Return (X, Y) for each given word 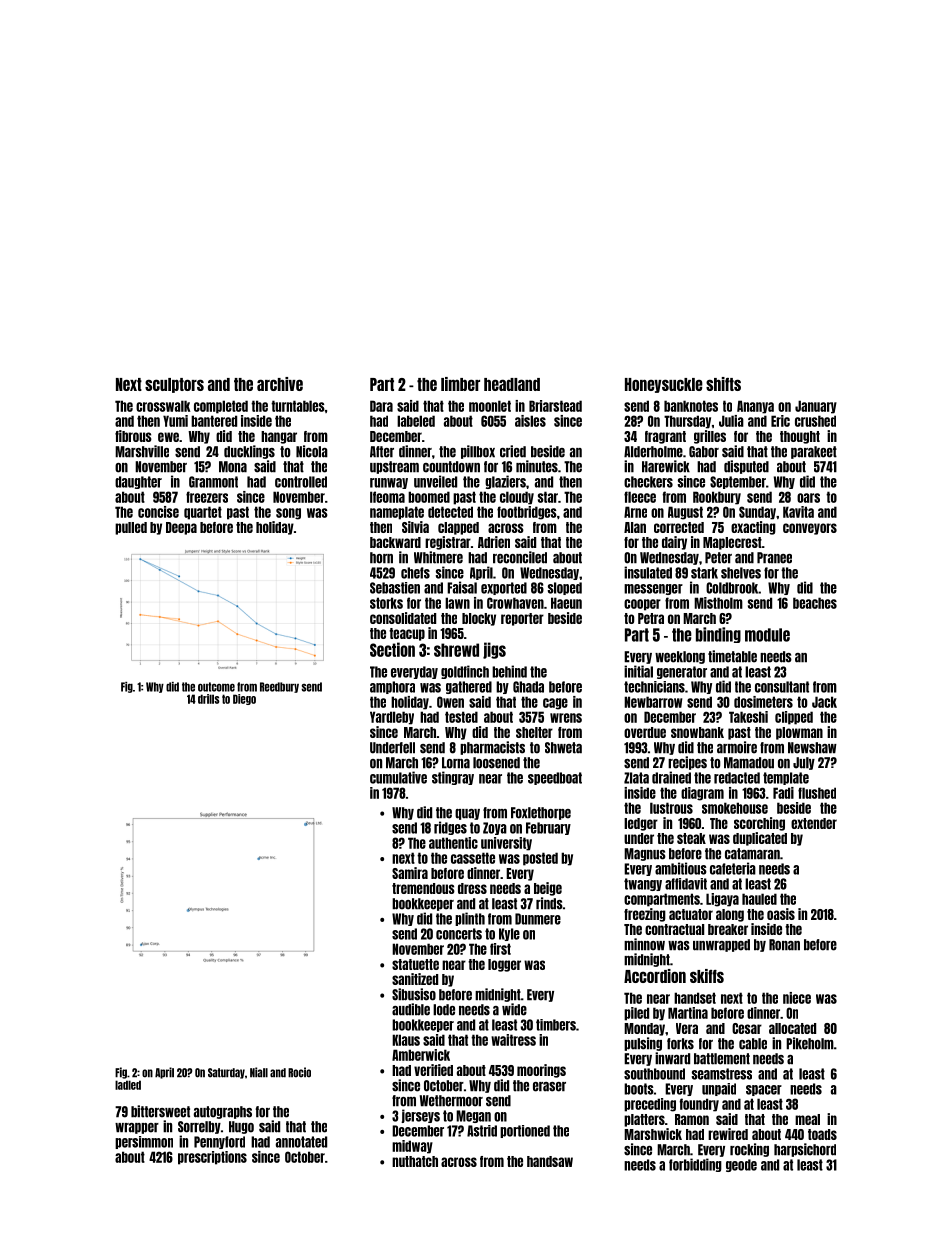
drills (209, 699)
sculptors (174, 385)
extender (814, 823)
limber (460, 384)
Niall (259, 1072)
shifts (723, 384)
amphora (392, 687)
